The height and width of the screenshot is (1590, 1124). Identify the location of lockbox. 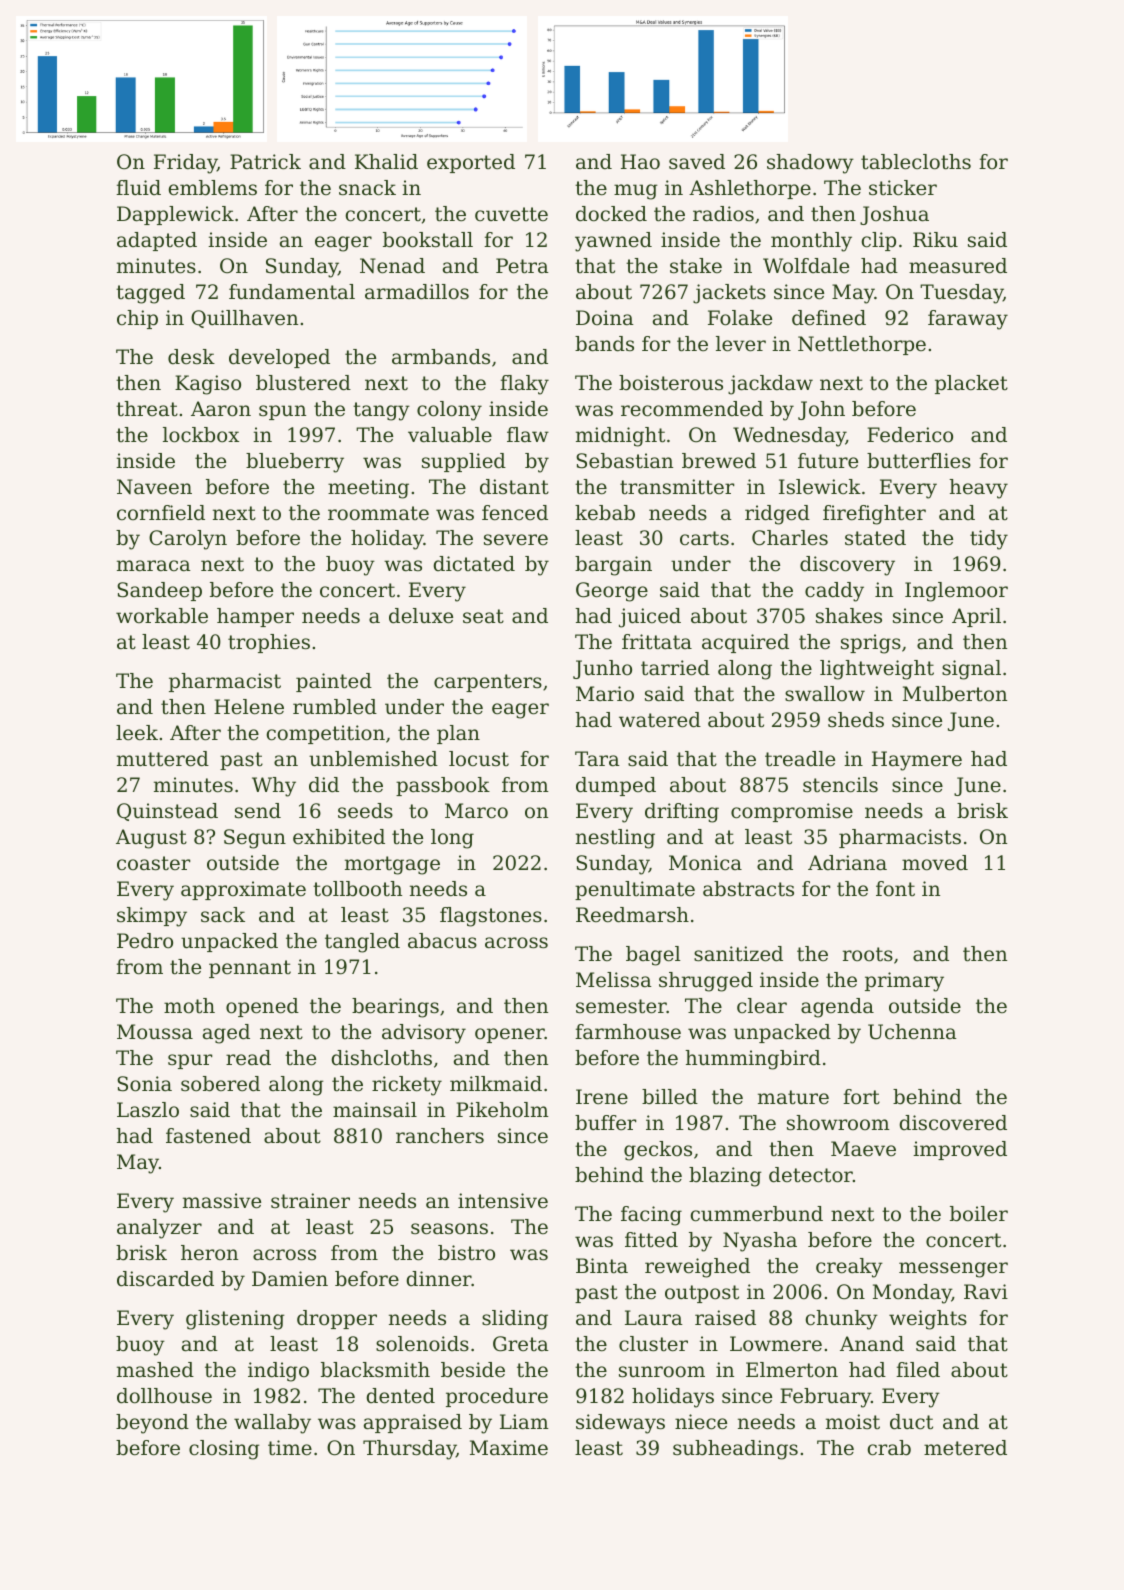
(201, 435).
